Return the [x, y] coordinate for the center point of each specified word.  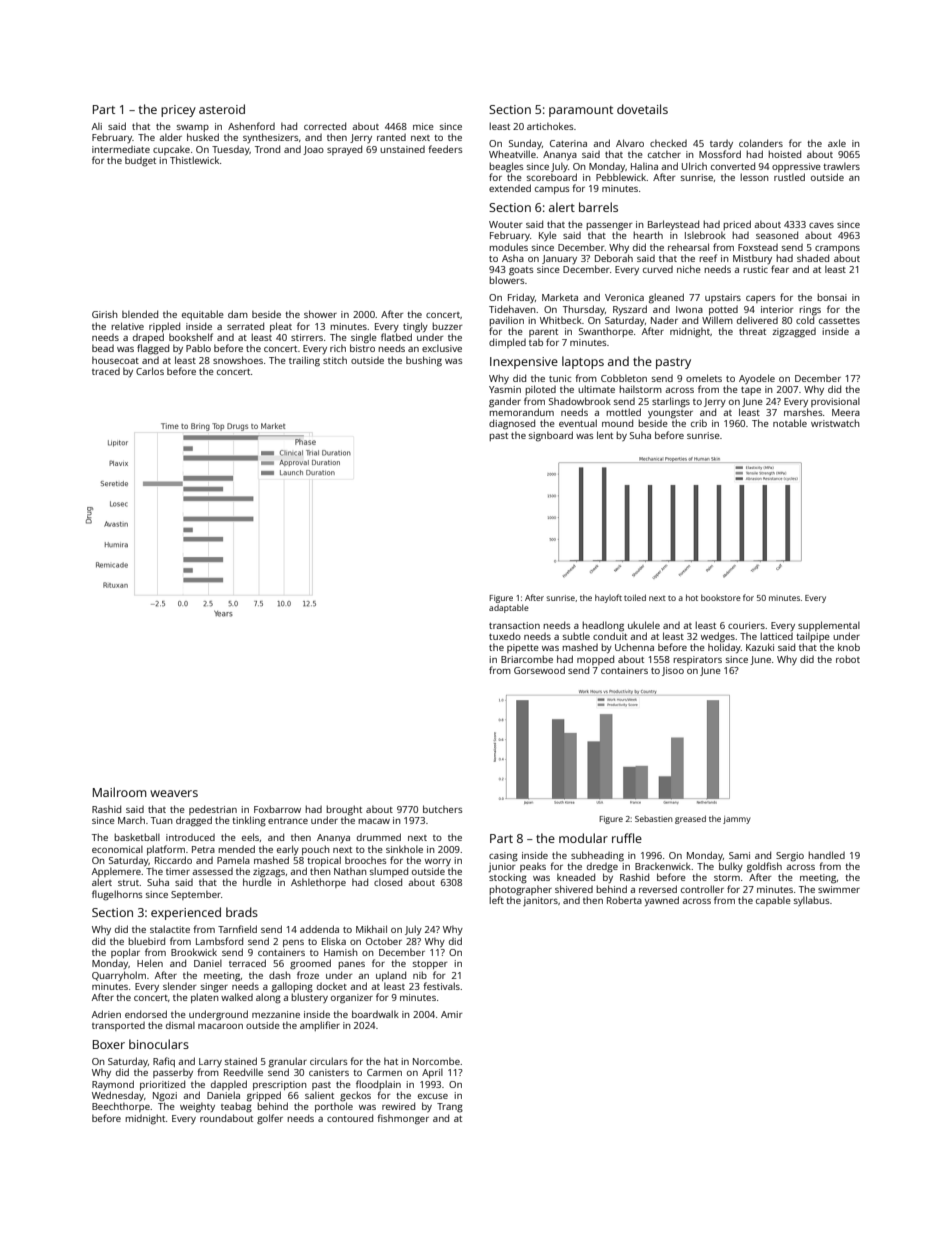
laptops [583, 362]
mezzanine [276, 1014]
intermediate [121, 149]
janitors [540, 901]
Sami [739, 855]
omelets [704, 378]
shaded [813, 258]
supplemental [829, 626]
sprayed [344, 150]
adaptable [509, 608]
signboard [551, 436]
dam [238, 314]
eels [250, 837]
